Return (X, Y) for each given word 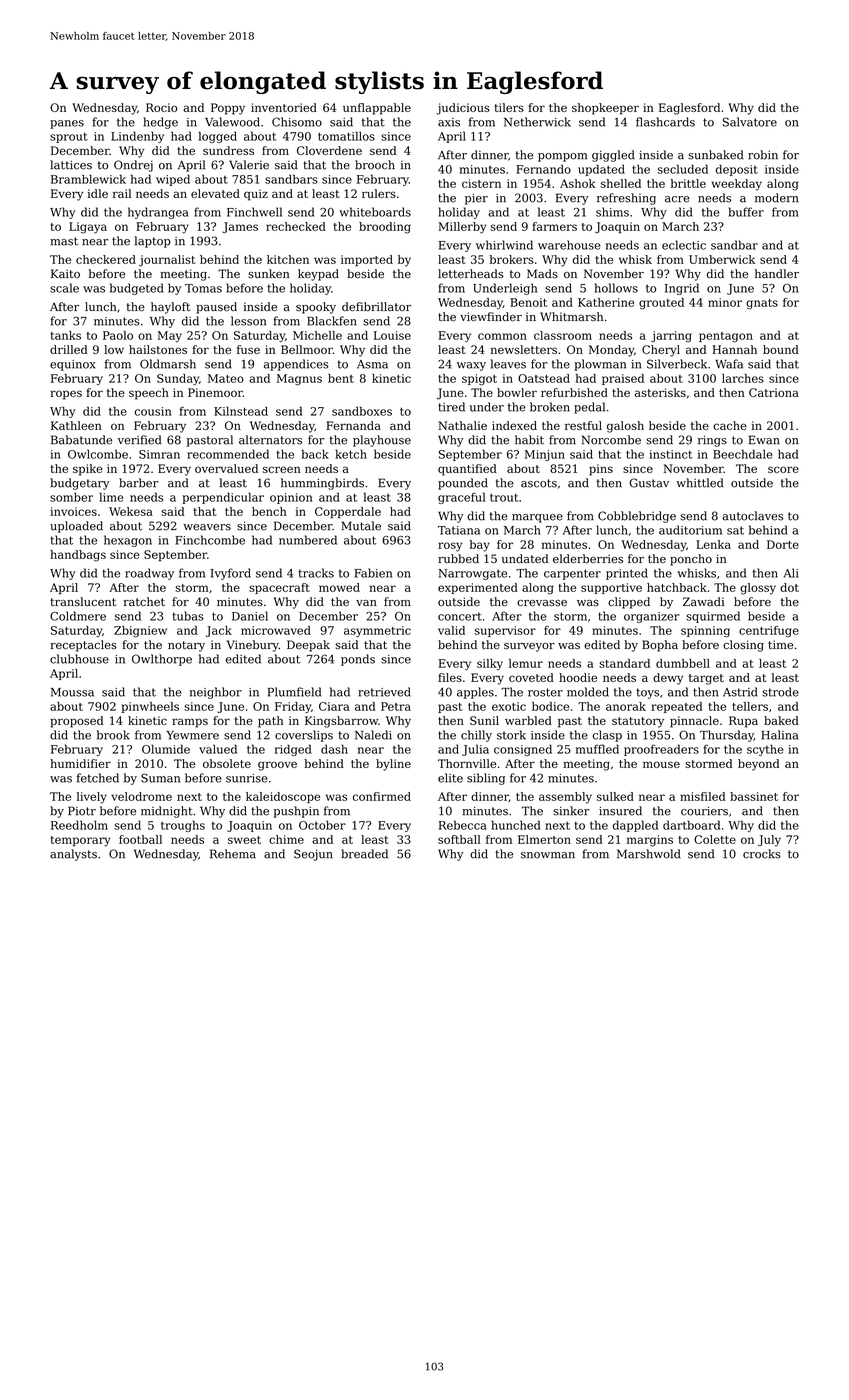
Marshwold (649, 854)
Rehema (233, 854)
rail (122, 193)
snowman (548, 855)
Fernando (543, 169)
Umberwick (722, 259)
